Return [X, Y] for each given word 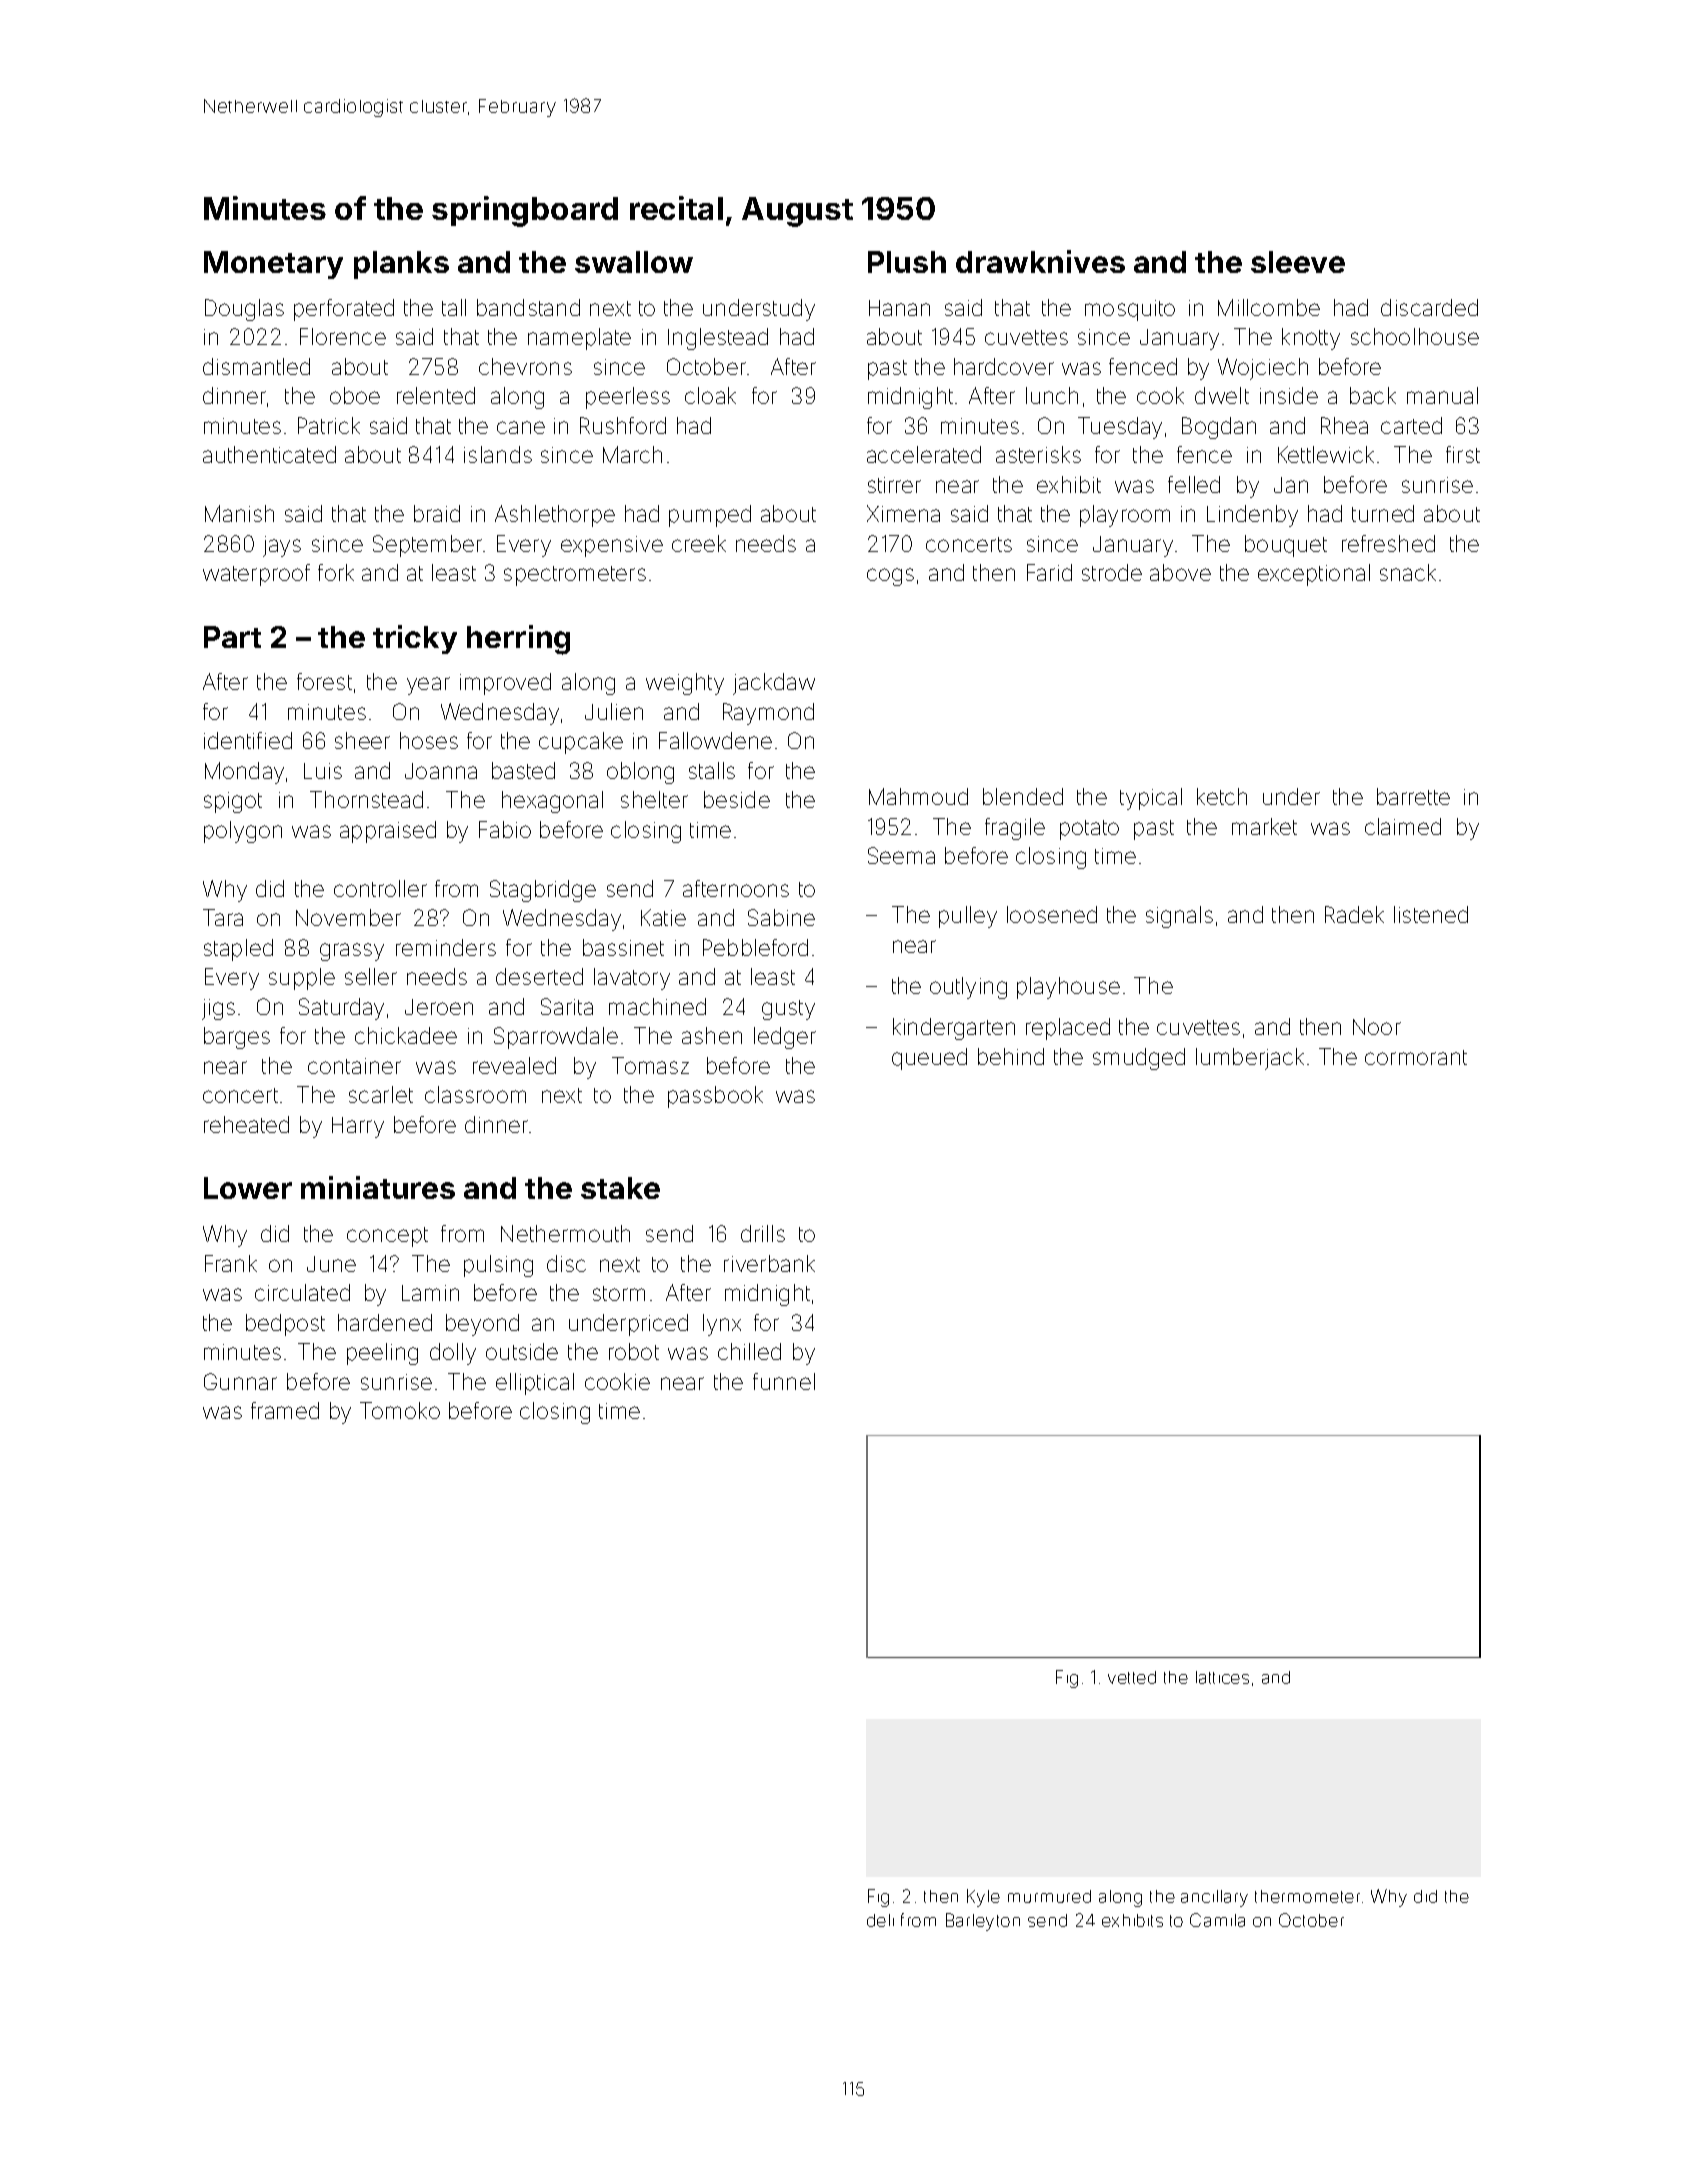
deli [880, 1920]
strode [1112, 572]
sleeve [1298, 262]
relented [436, 395]
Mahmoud [918, 796]
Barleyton [983, 1922]
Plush [907, 262]
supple [302, 979]
